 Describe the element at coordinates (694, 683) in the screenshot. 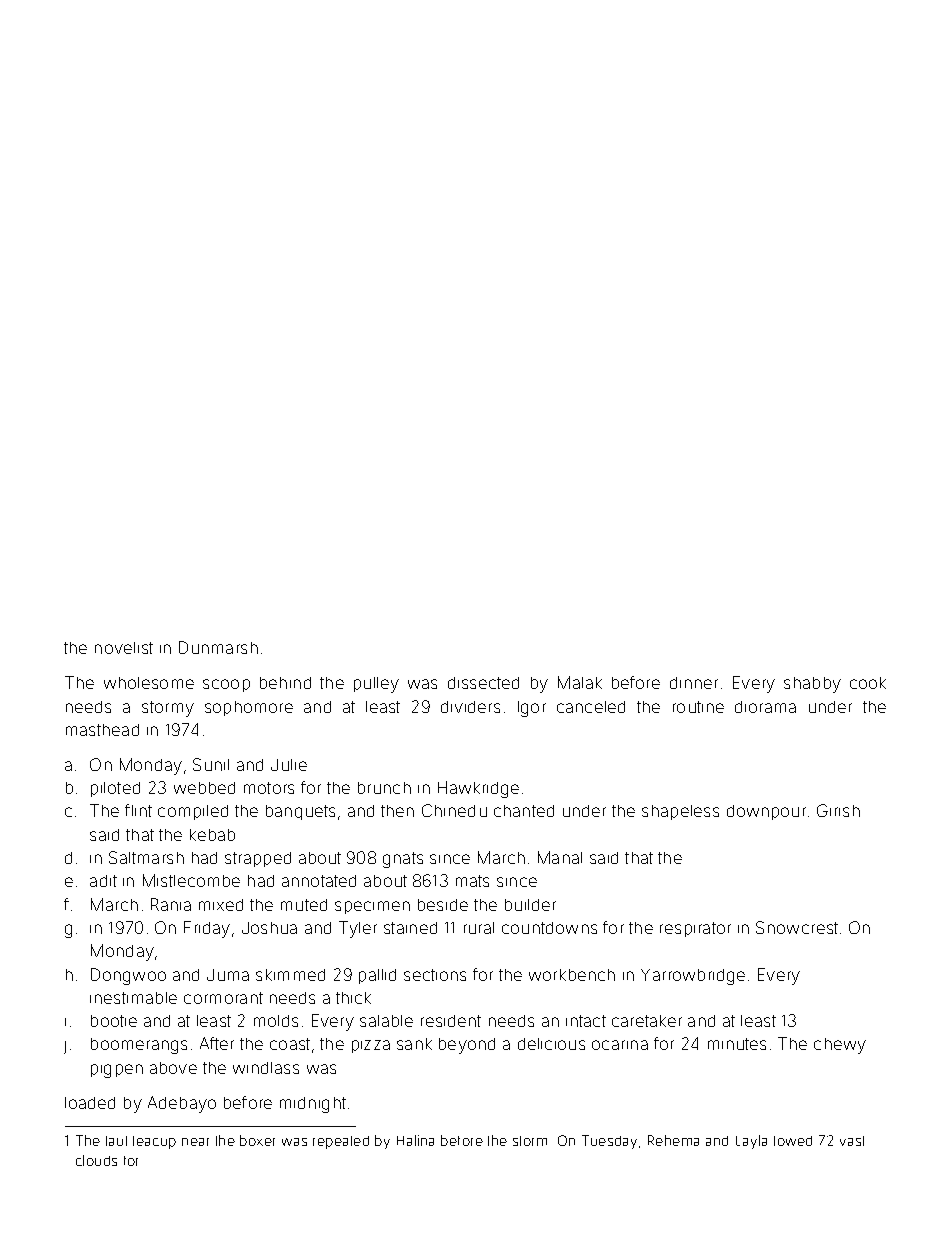

I see `dinner` at that location.
